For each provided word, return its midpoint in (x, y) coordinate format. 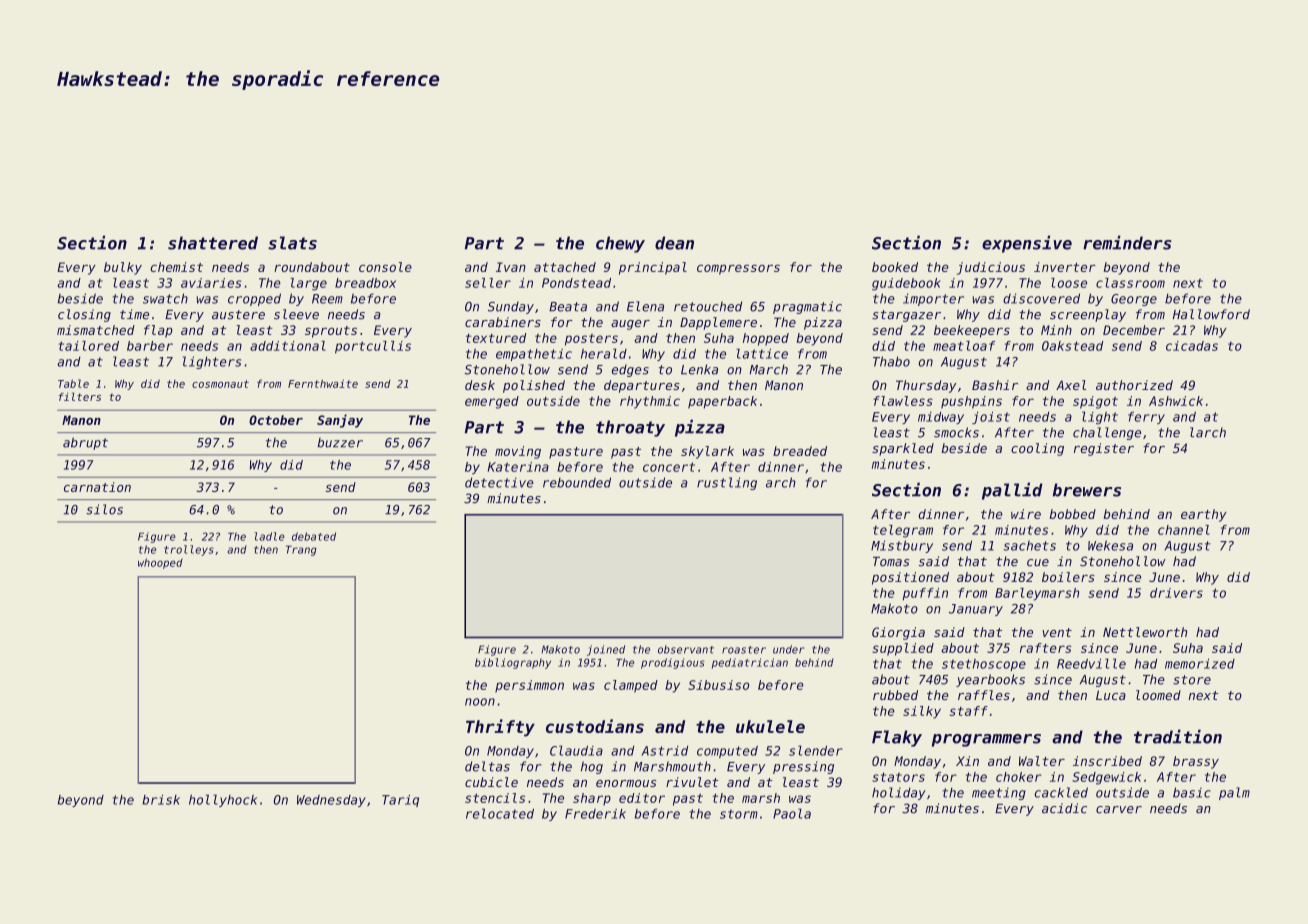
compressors (738, 269)
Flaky (897, 738)
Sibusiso (718, 685)
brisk (161, 800)
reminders (1127, 242)
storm (739, 814)
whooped (160, 563)
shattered (213, 243)
